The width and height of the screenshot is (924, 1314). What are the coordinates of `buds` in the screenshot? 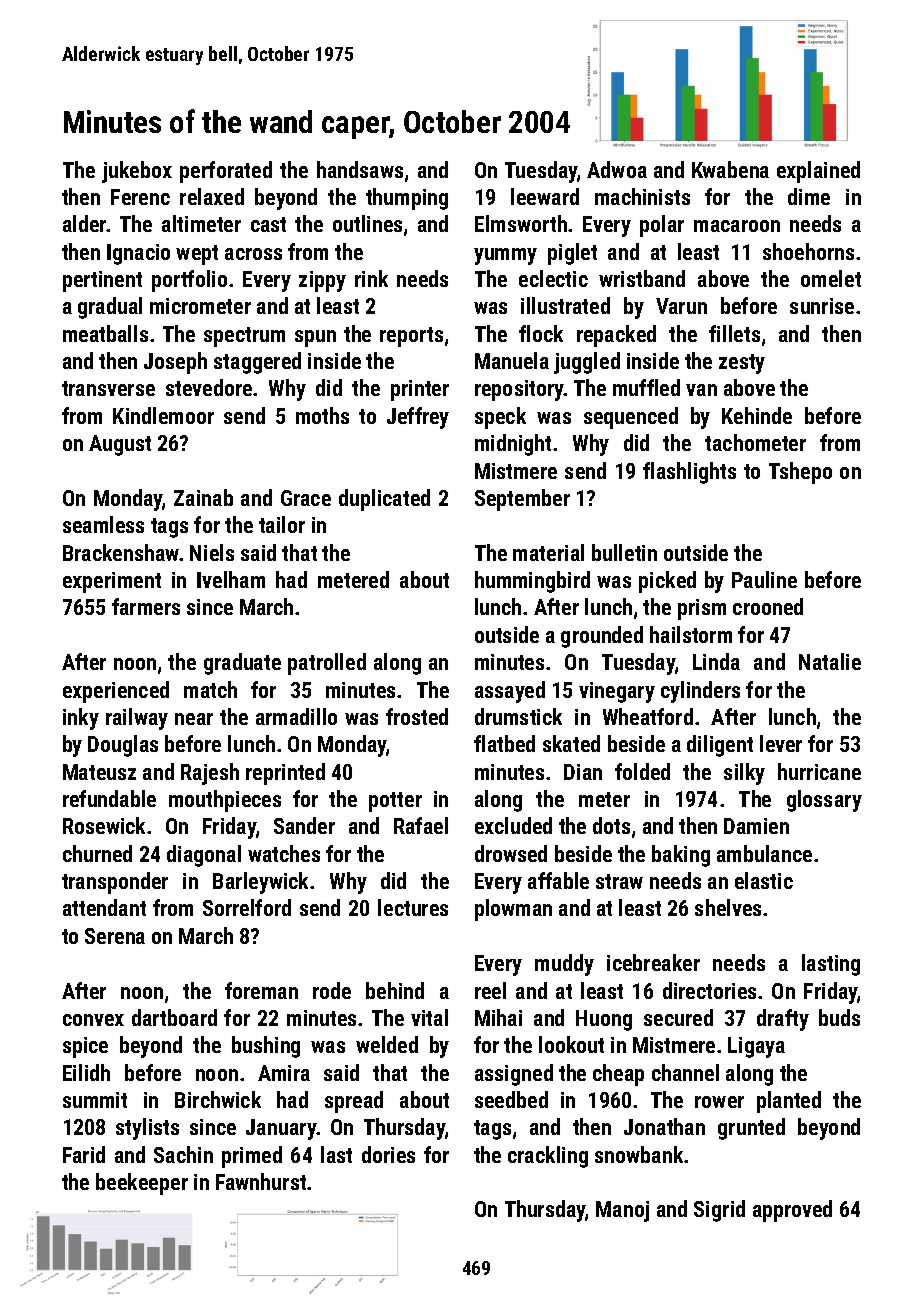 It's located at (839, 1017).
